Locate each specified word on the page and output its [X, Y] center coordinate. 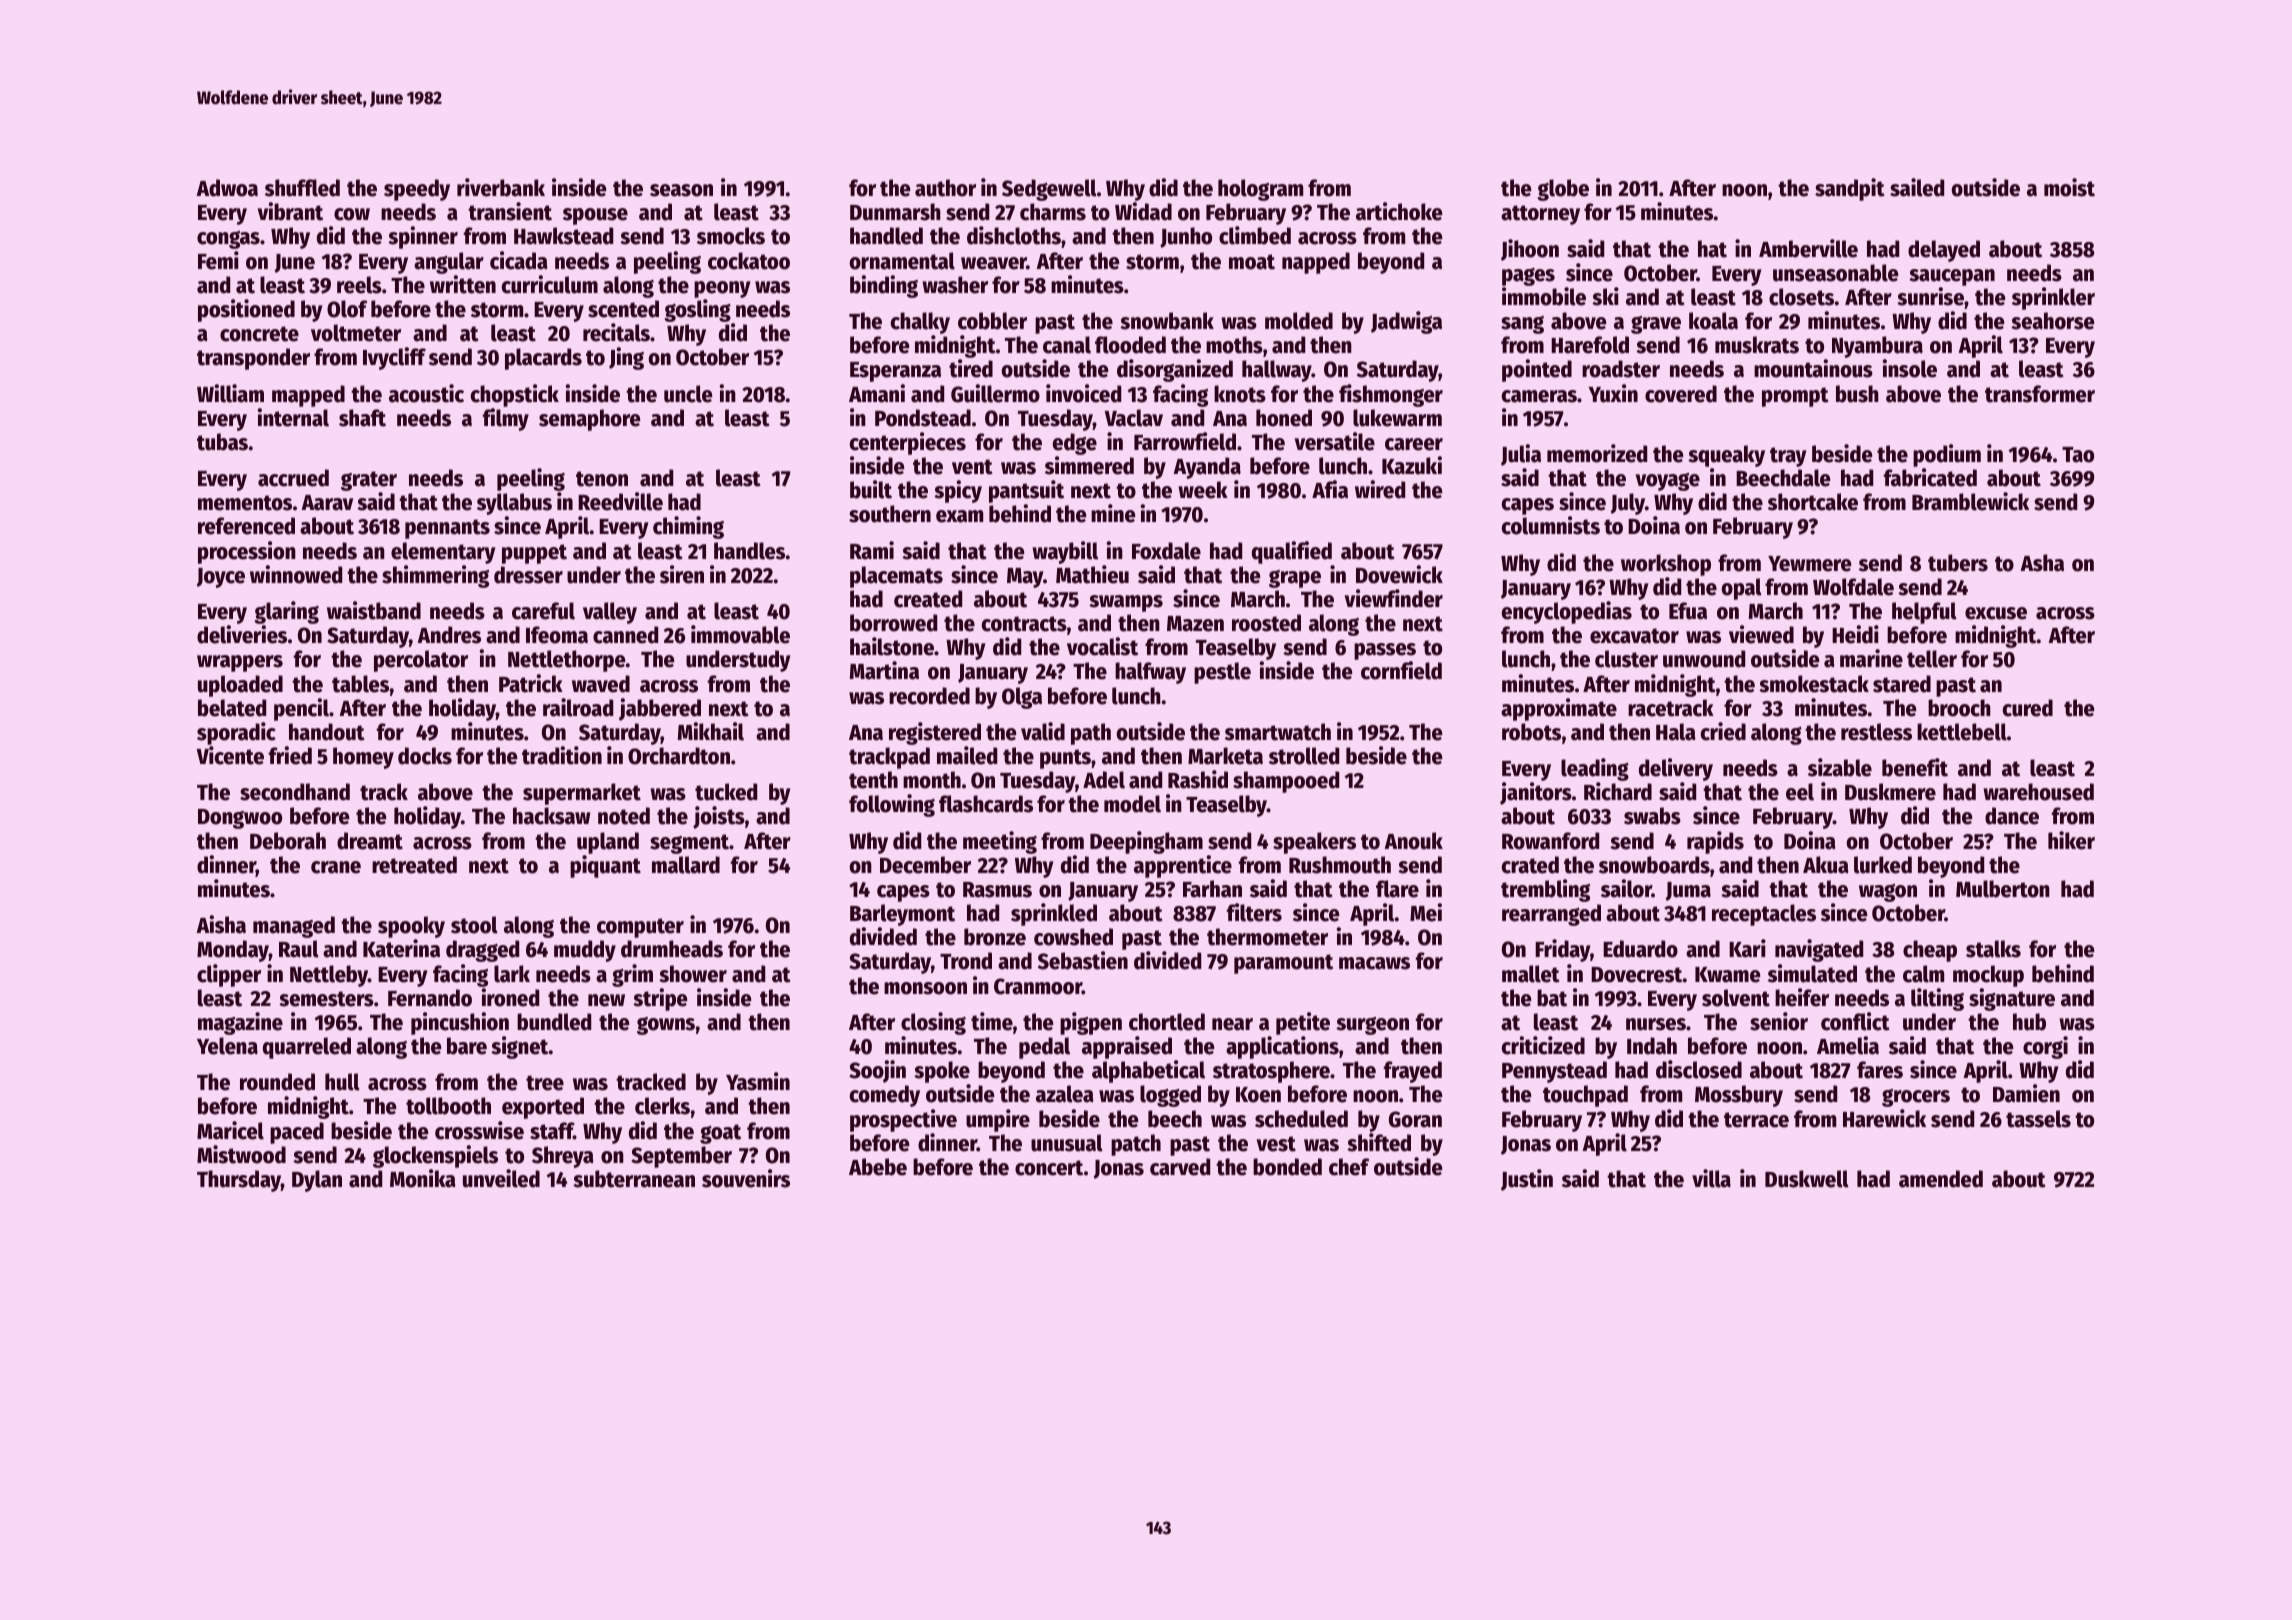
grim [632, 975]
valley [610, 613]
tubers [1958, 563]
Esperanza [895, 372]
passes [1385, 651]
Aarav [327, 503]
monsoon [925, 988]
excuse [1996, 613]
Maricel [230, 1130]
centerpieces [907, 443]
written [463, 284]
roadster [1621, 369]
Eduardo [1640, 949]
